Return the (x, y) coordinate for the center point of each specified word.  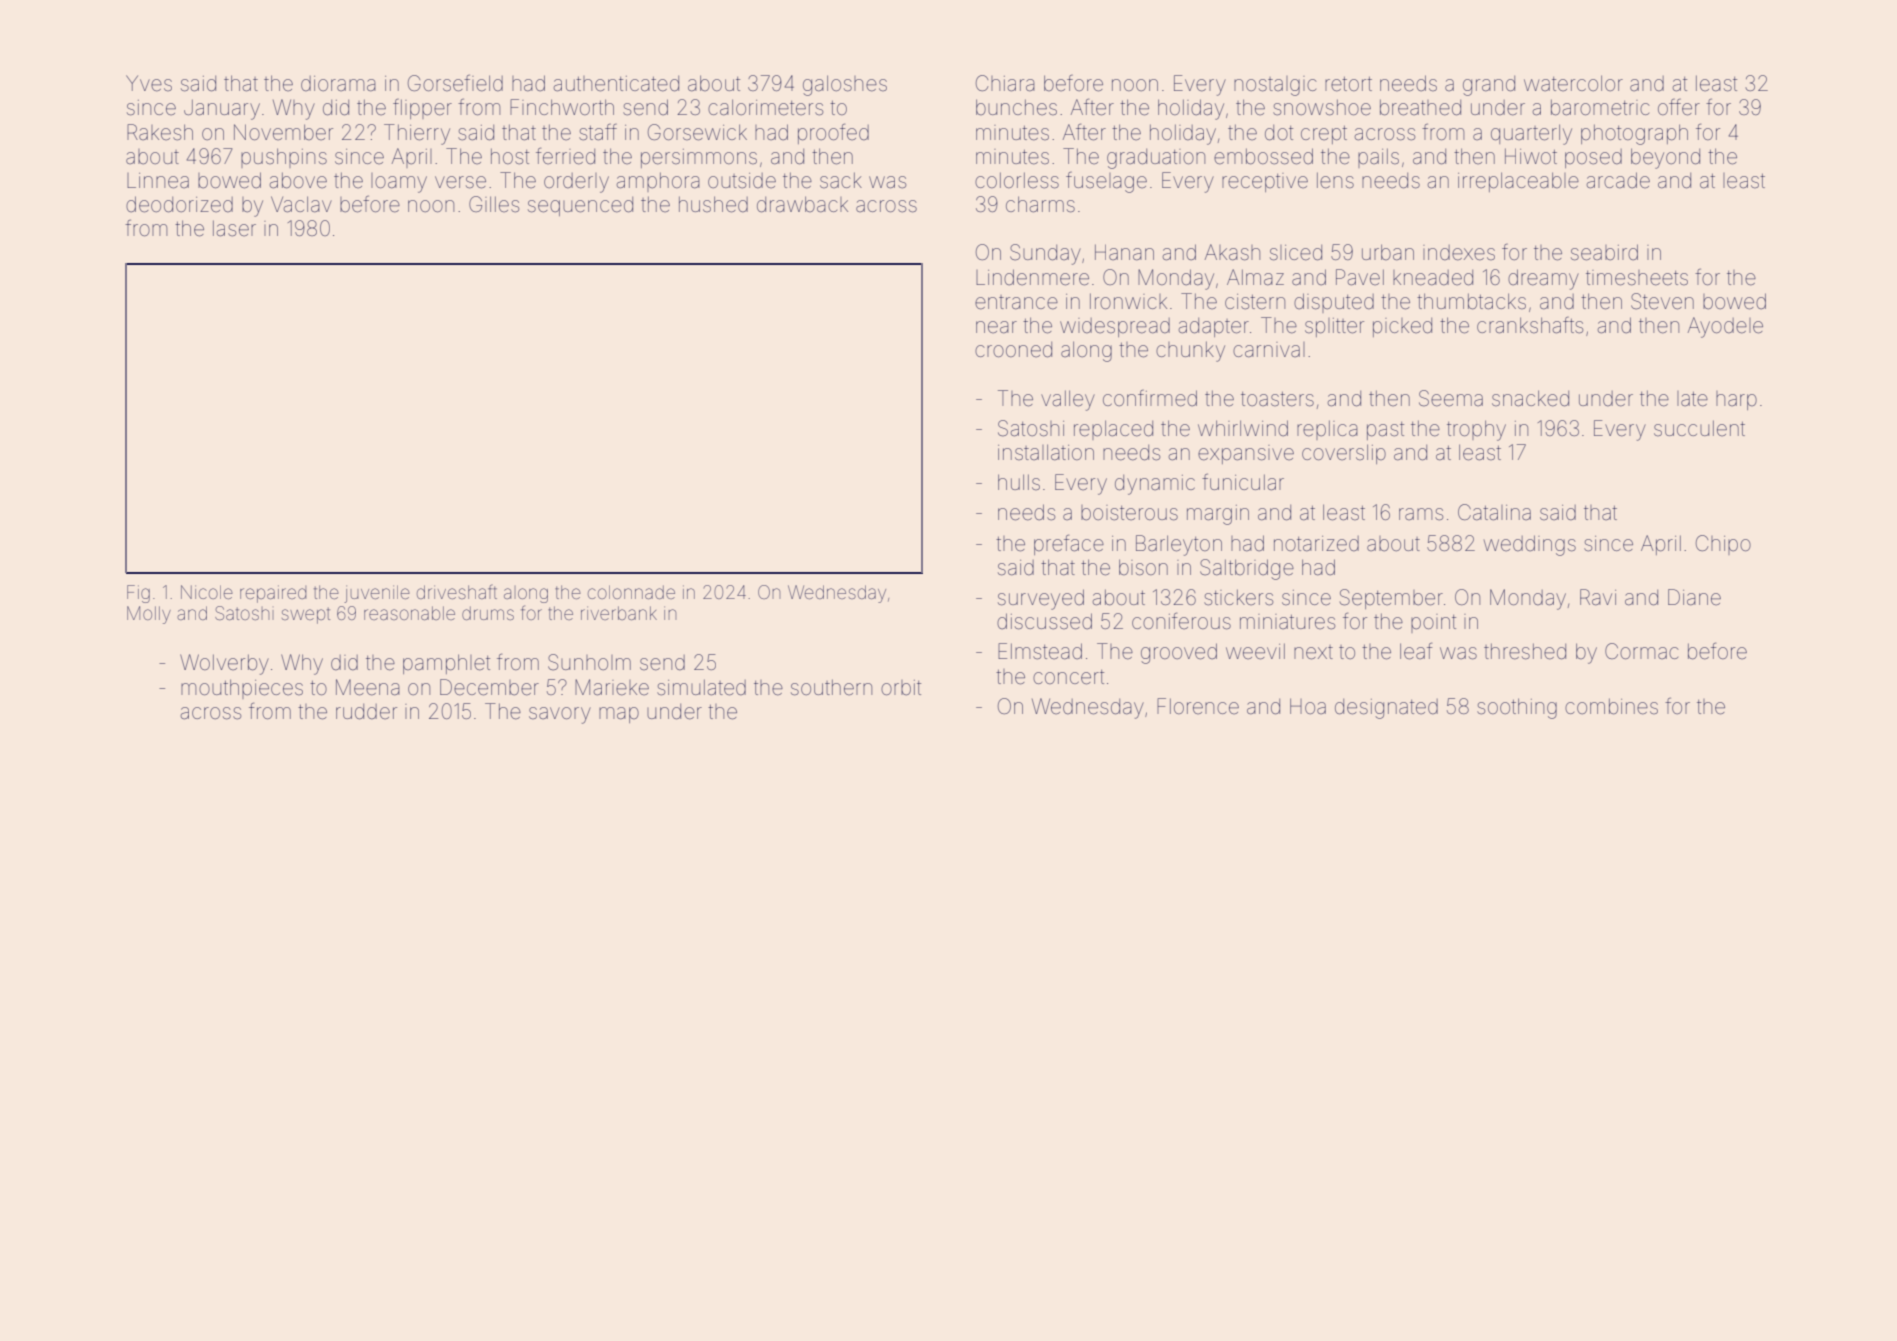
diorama (338, 83)
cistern (1255, 302)
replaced (1113, 430)
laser (234, 228)
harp (1736, 400)
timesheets (1637, 278)
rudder (366, 712)
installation (1046, 452)
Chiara (1005, 83)
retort (1348, 84)
